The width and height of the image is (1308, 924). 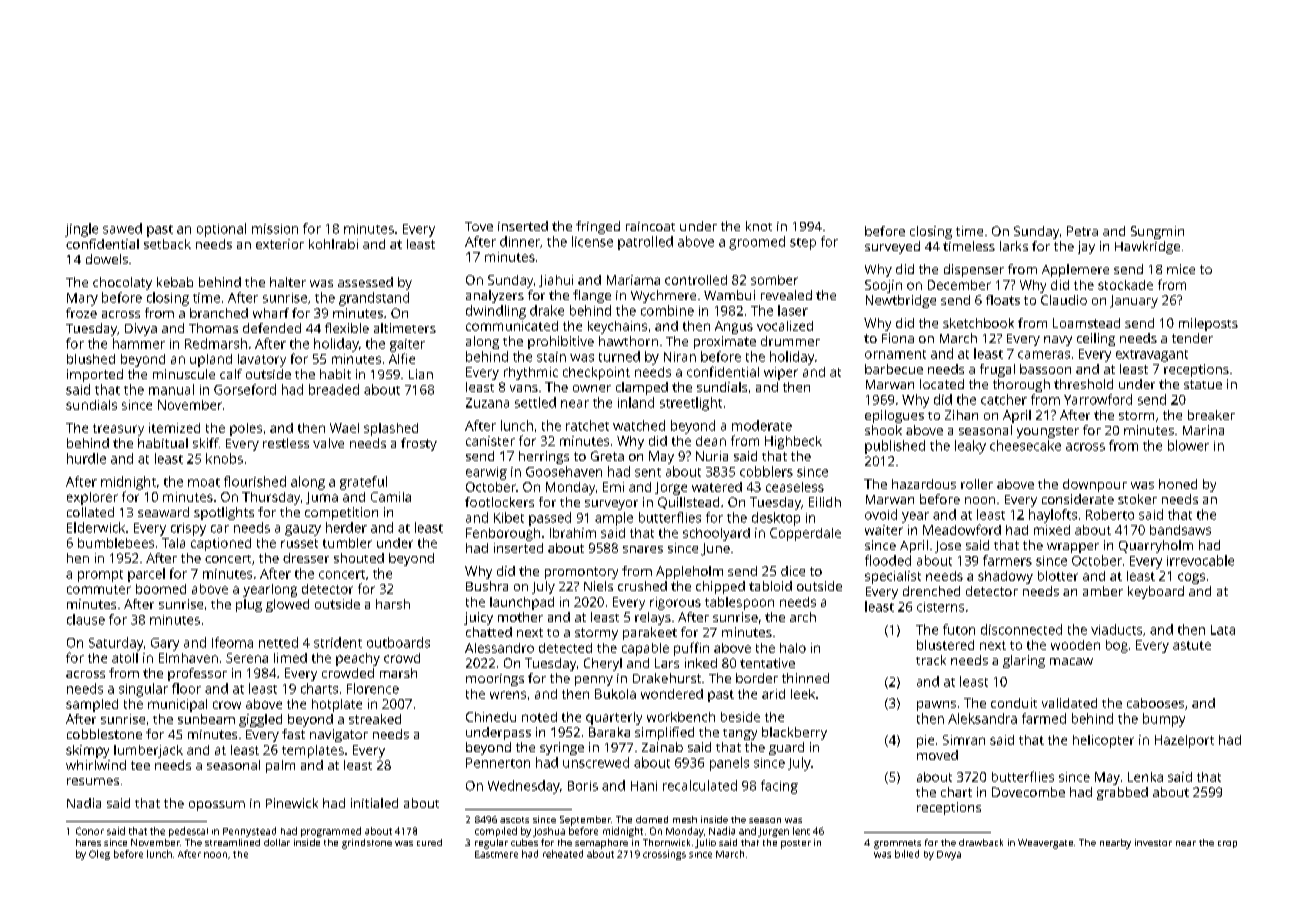 I want to click on setback, so click(x=167, y=244).
